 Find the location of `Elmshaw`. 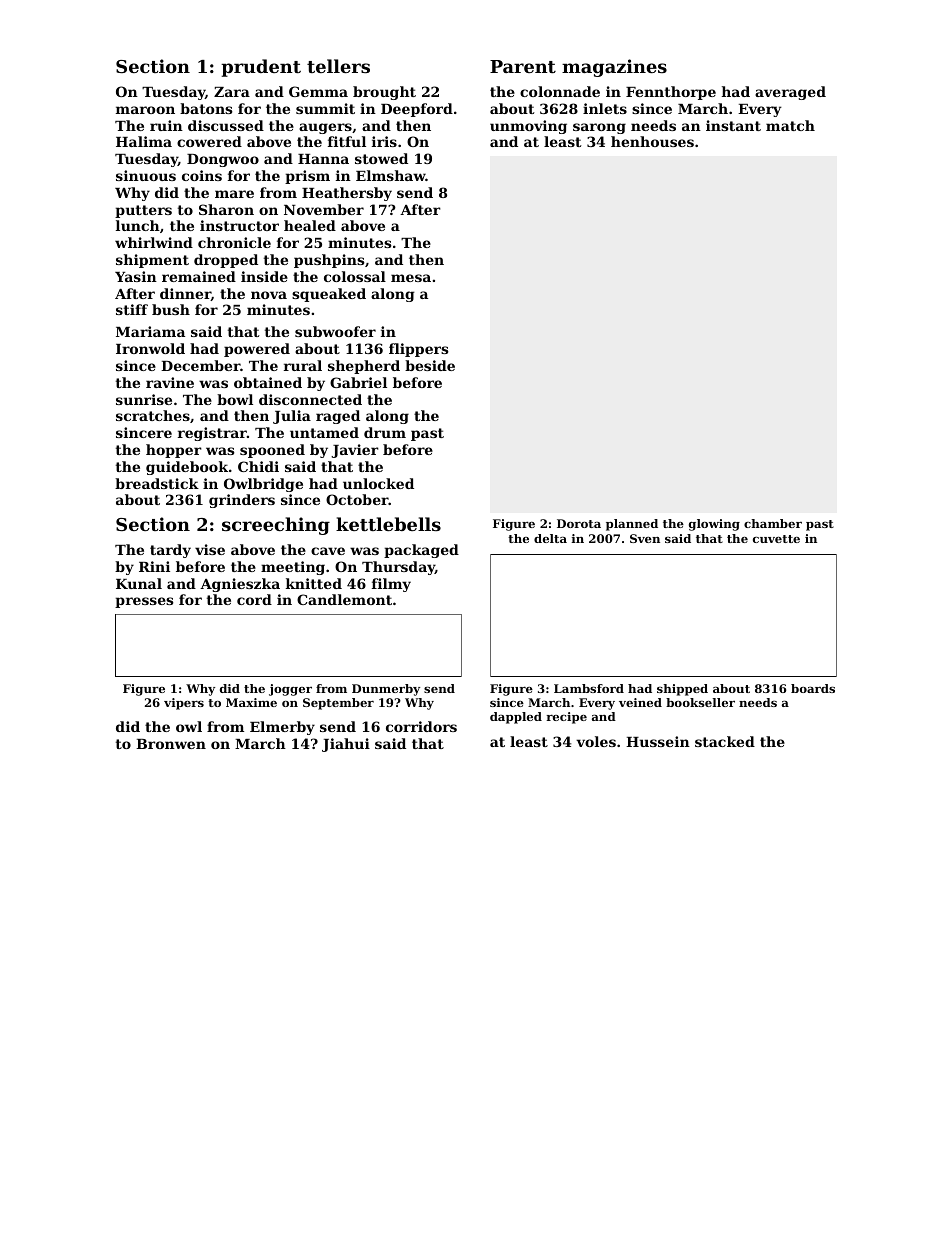

Elmshaw is located at coordinates (391, 175).
